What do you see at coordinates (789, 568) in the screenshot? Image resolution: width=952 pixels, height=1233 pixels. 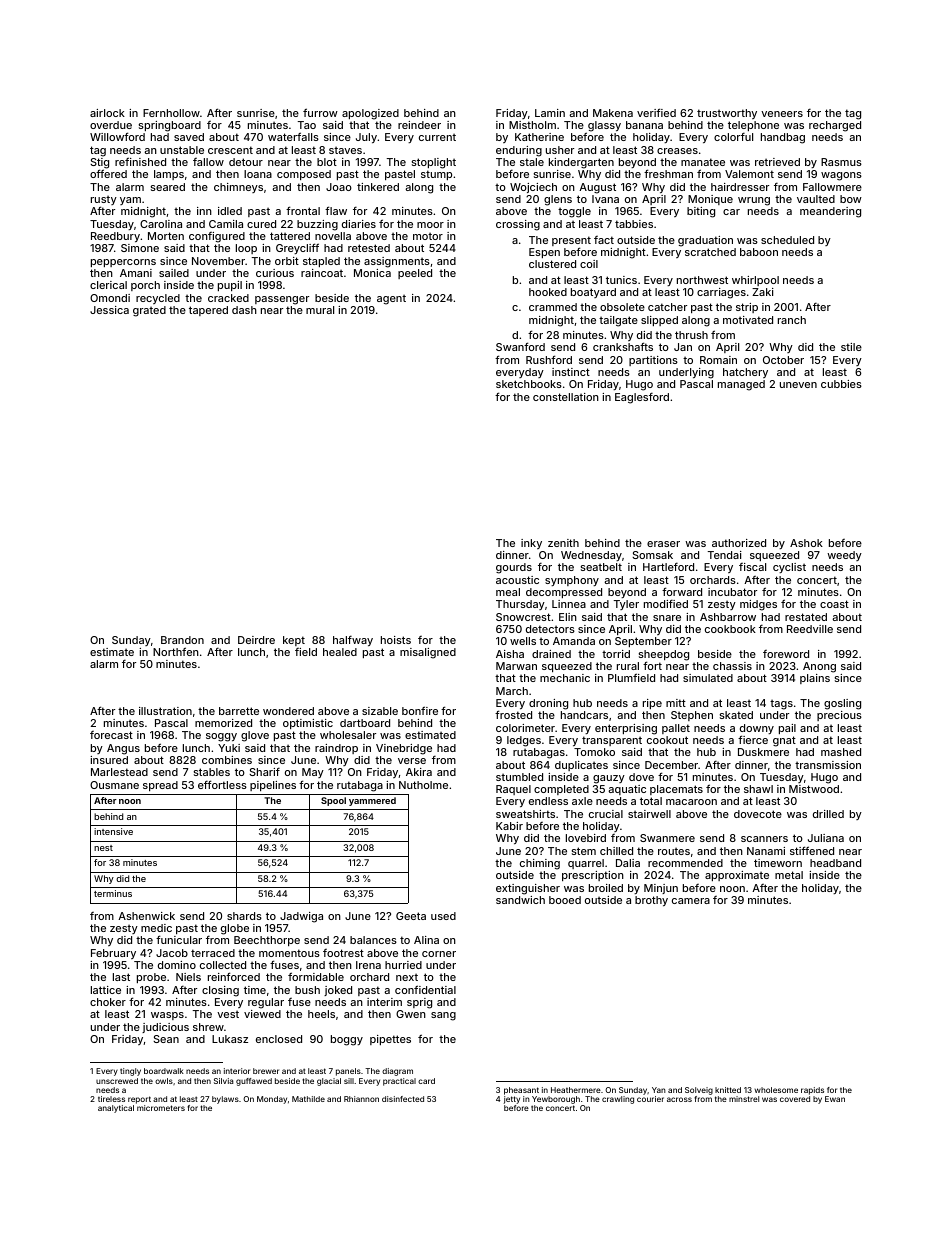 I see `cyclist` at bounding box center [789, 568].
